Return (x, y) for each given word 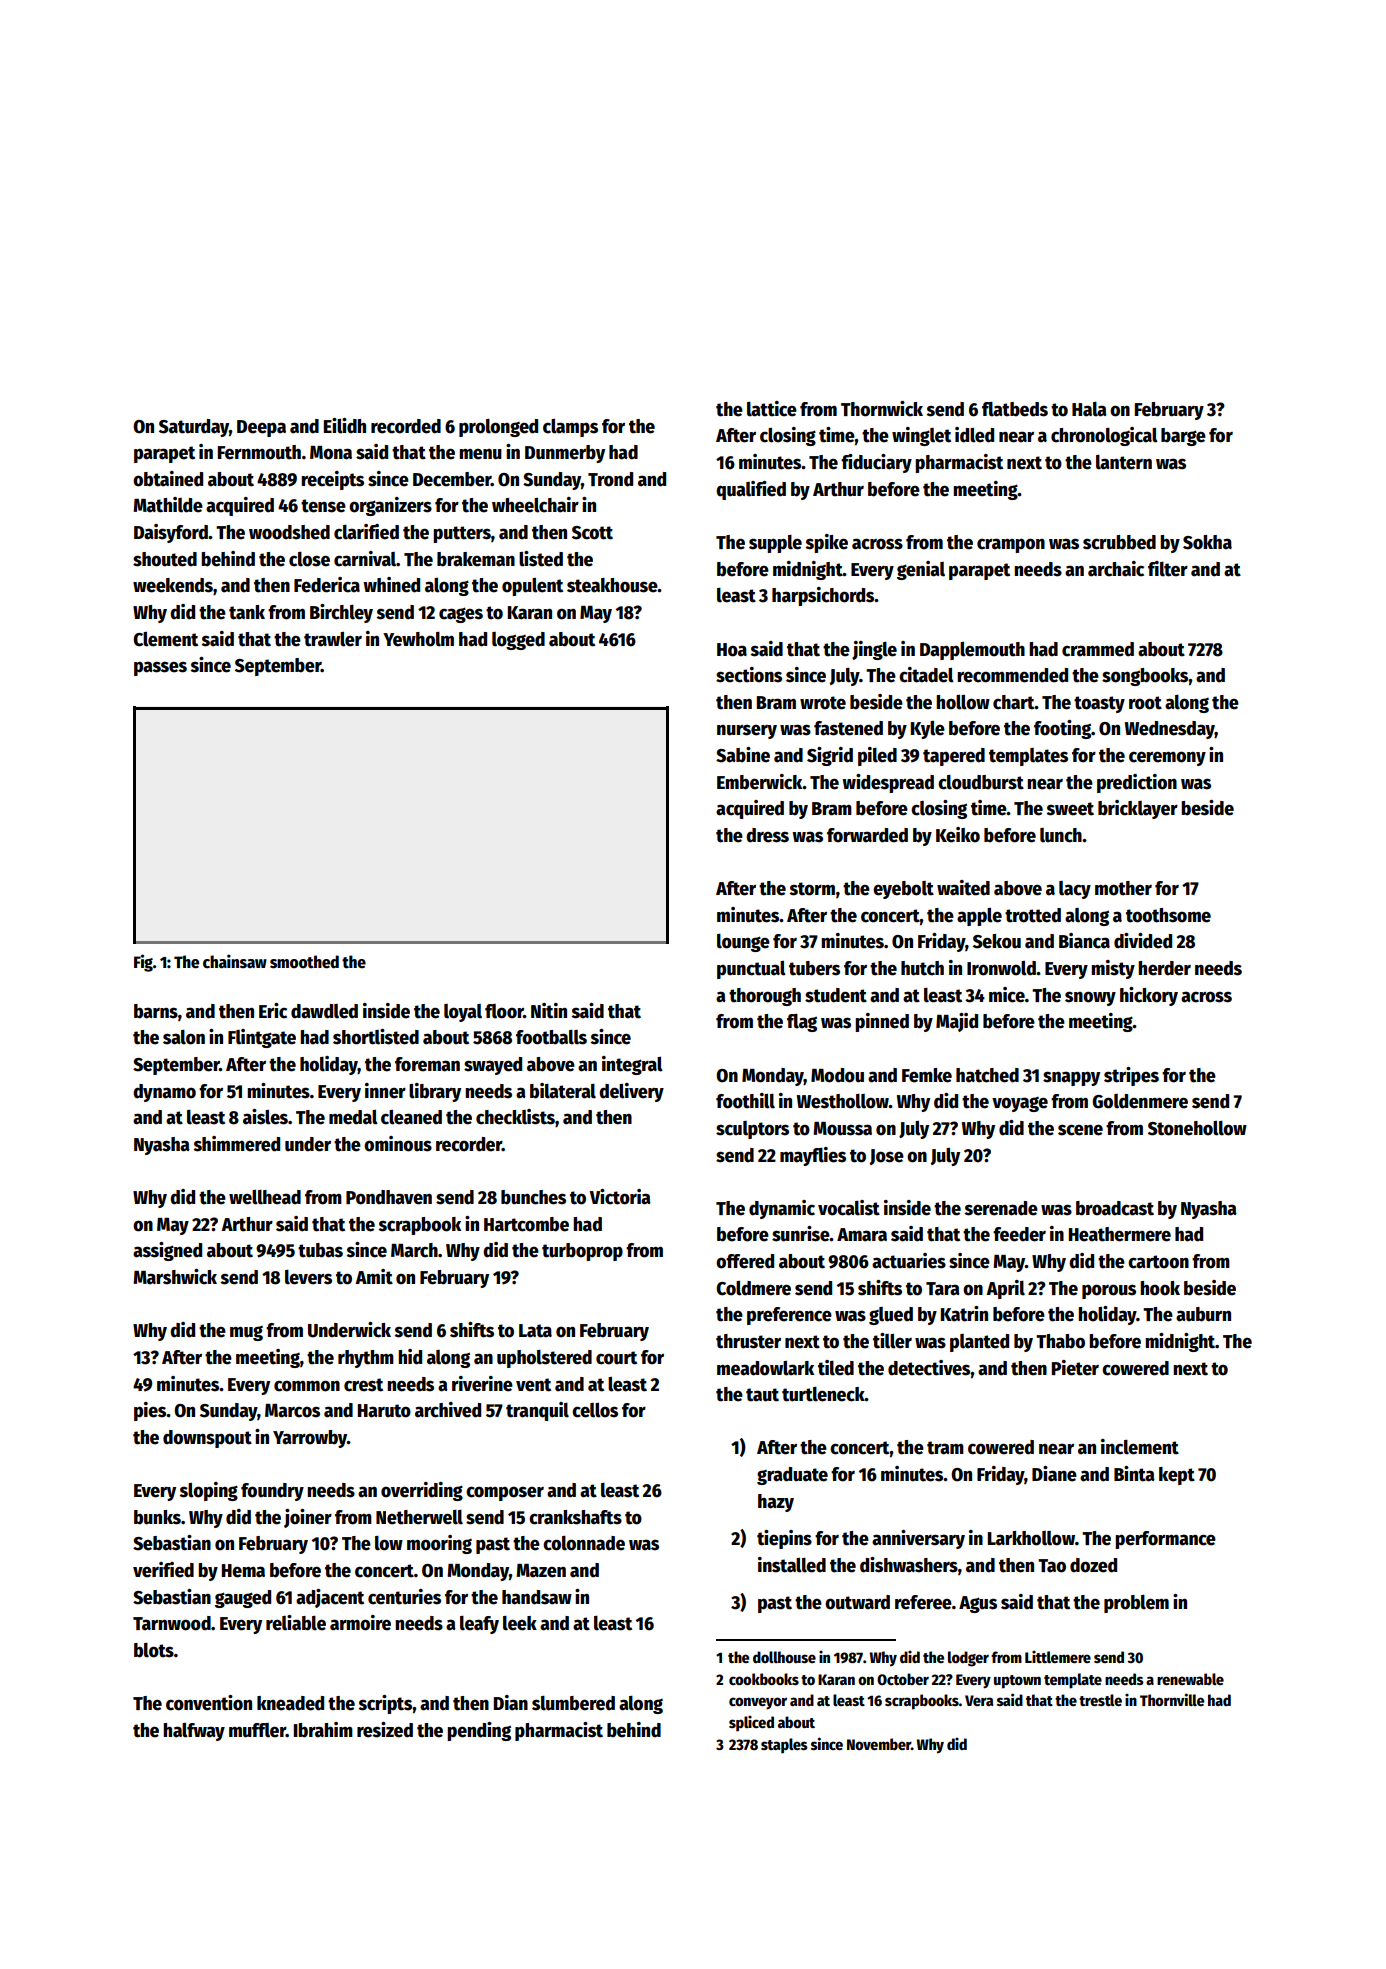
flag (802, 1023)
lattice (772, 409)
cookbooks (764, 1679)
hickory (1149, 996)
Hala (1089, 409)
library (435, 1092)
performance (1165, 1540)
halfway (194, 1732)
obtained (168, 479)
